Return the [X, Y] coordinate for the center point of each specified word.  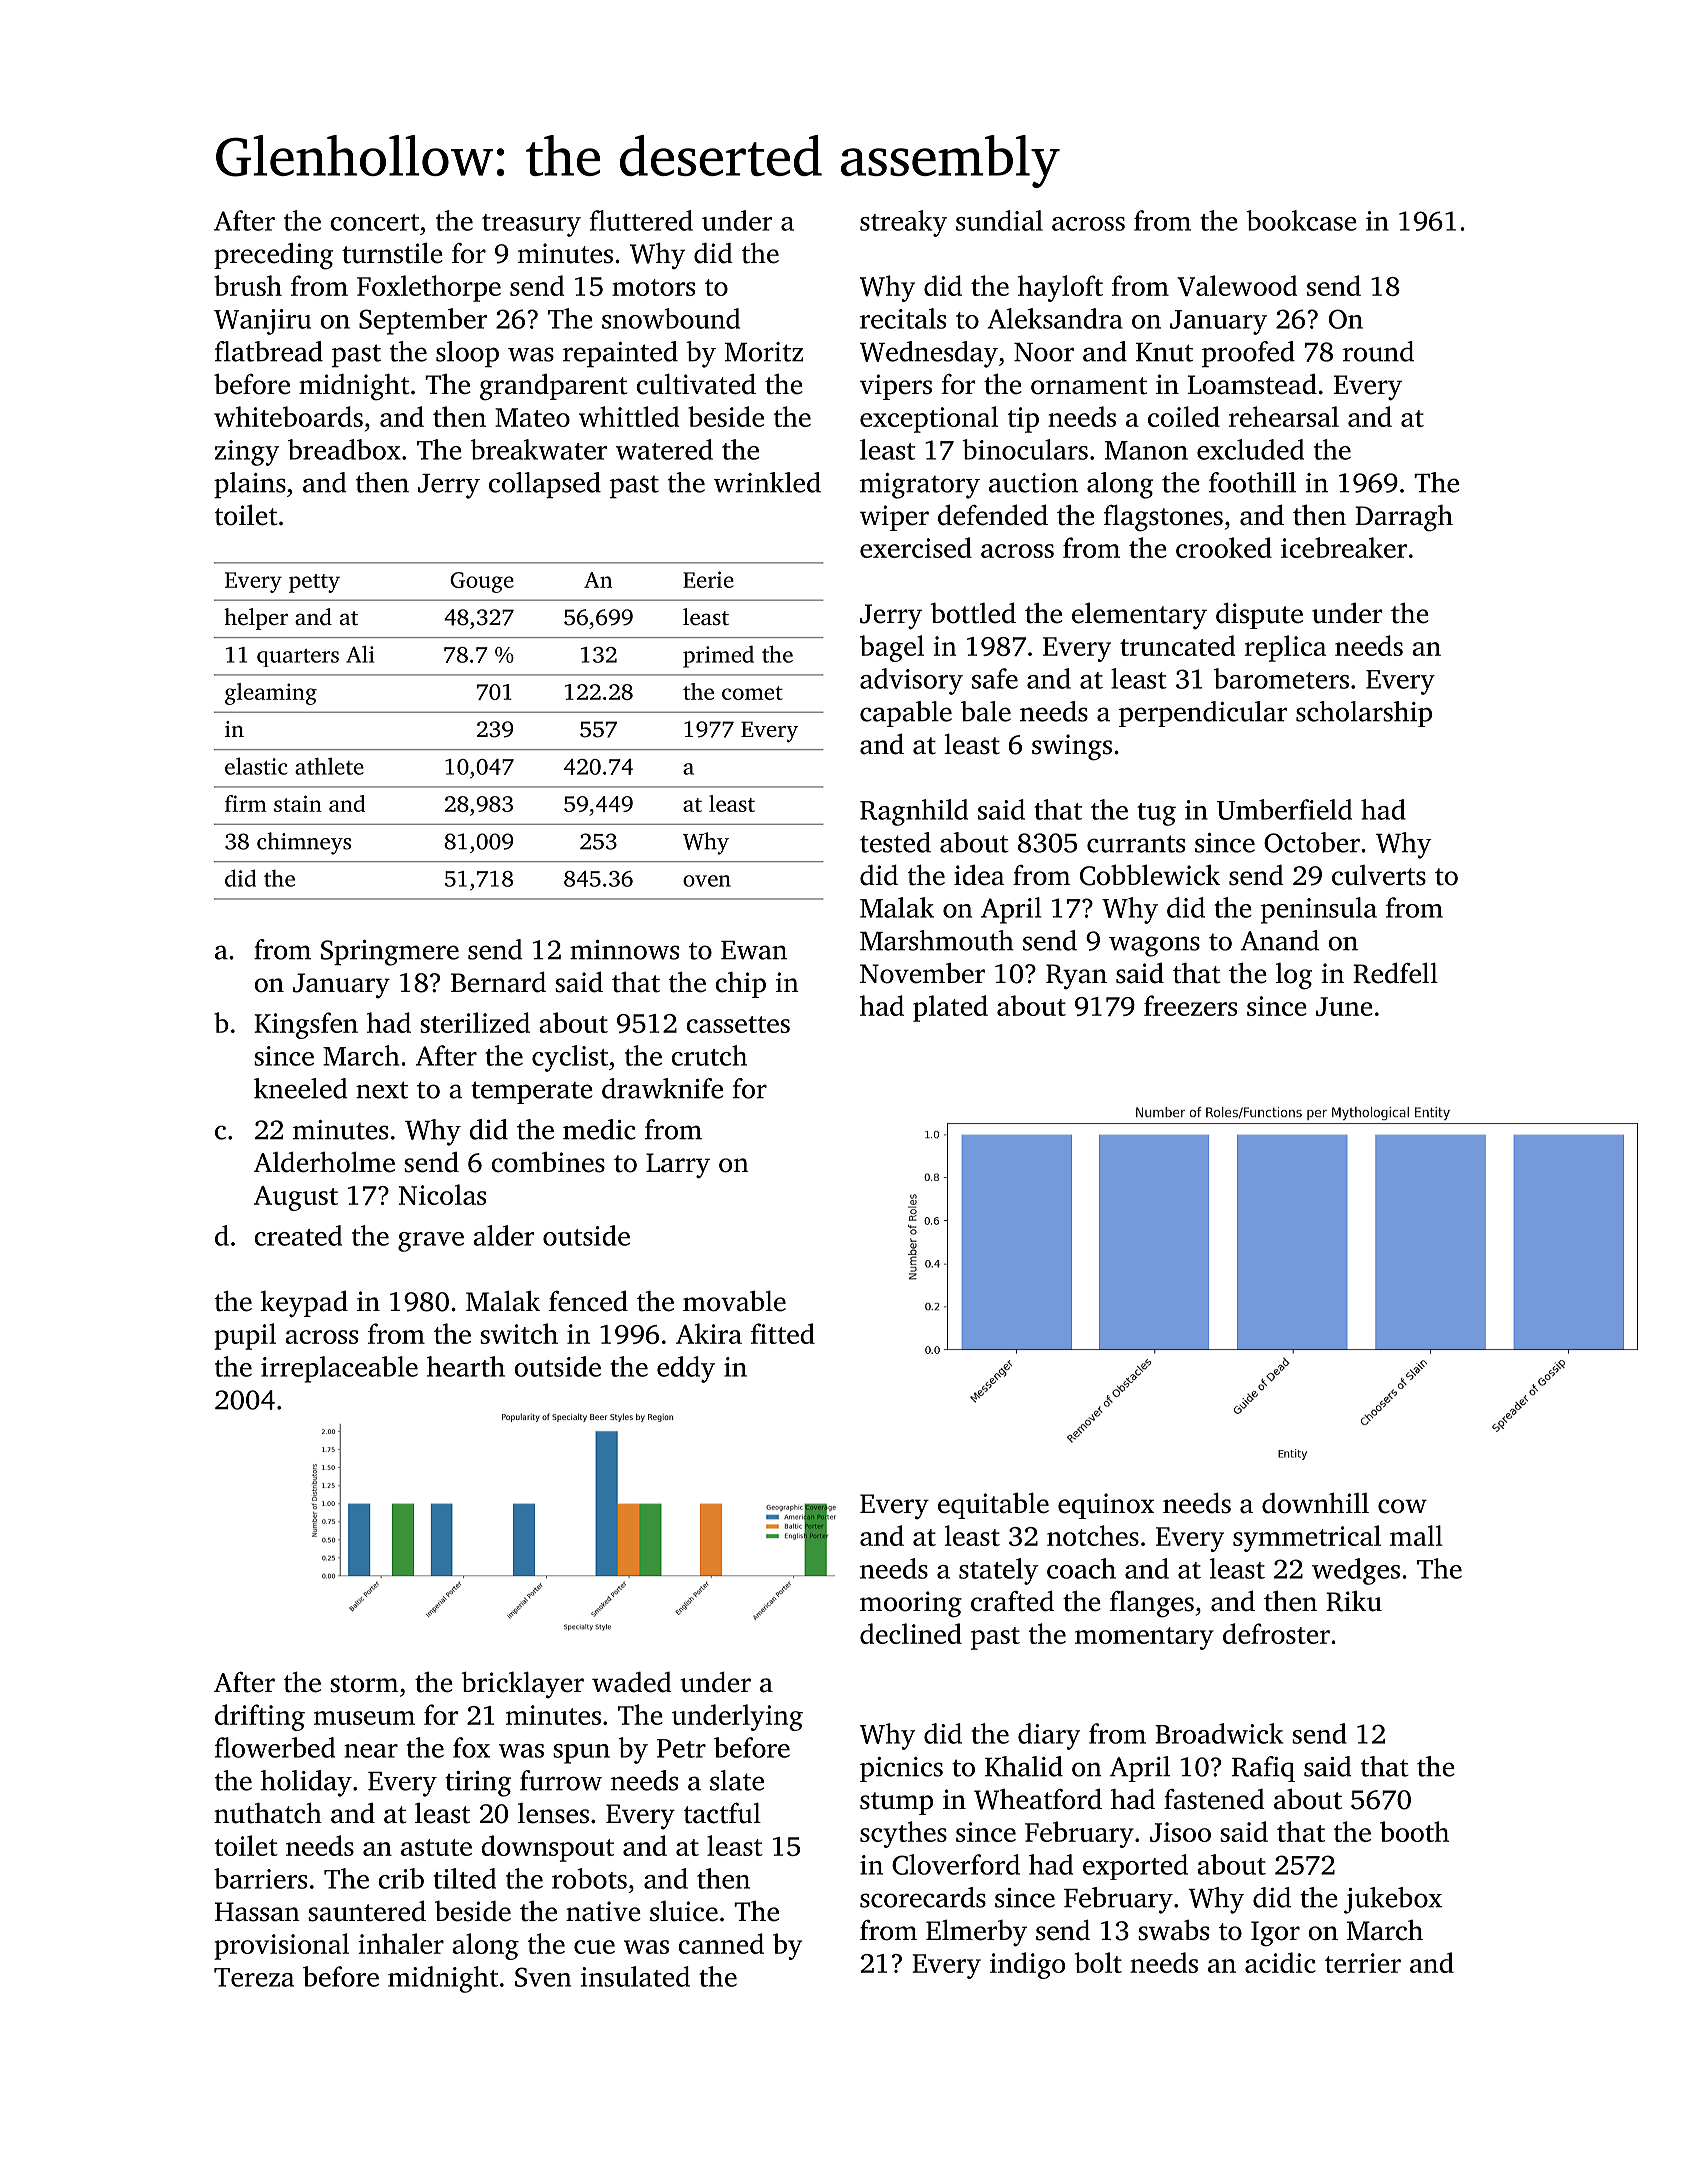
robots [589, 1878]
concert [374, 222]
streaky [903, 223]
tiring [478, 1784]
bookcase [1301, 220]
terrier [1363, 1963]
